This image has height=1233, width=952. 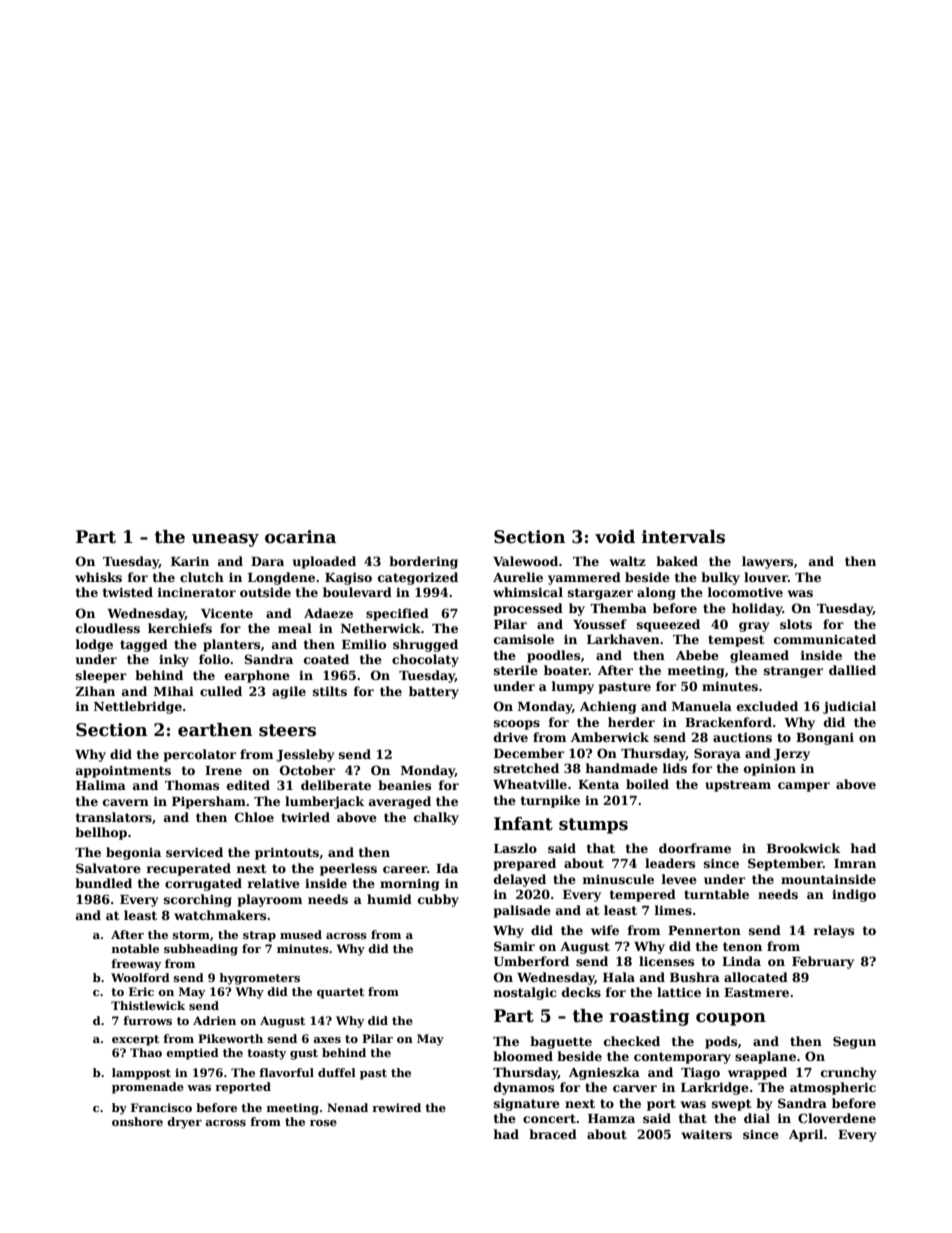 I want to click on quartet, so click(x=340, y=993).
